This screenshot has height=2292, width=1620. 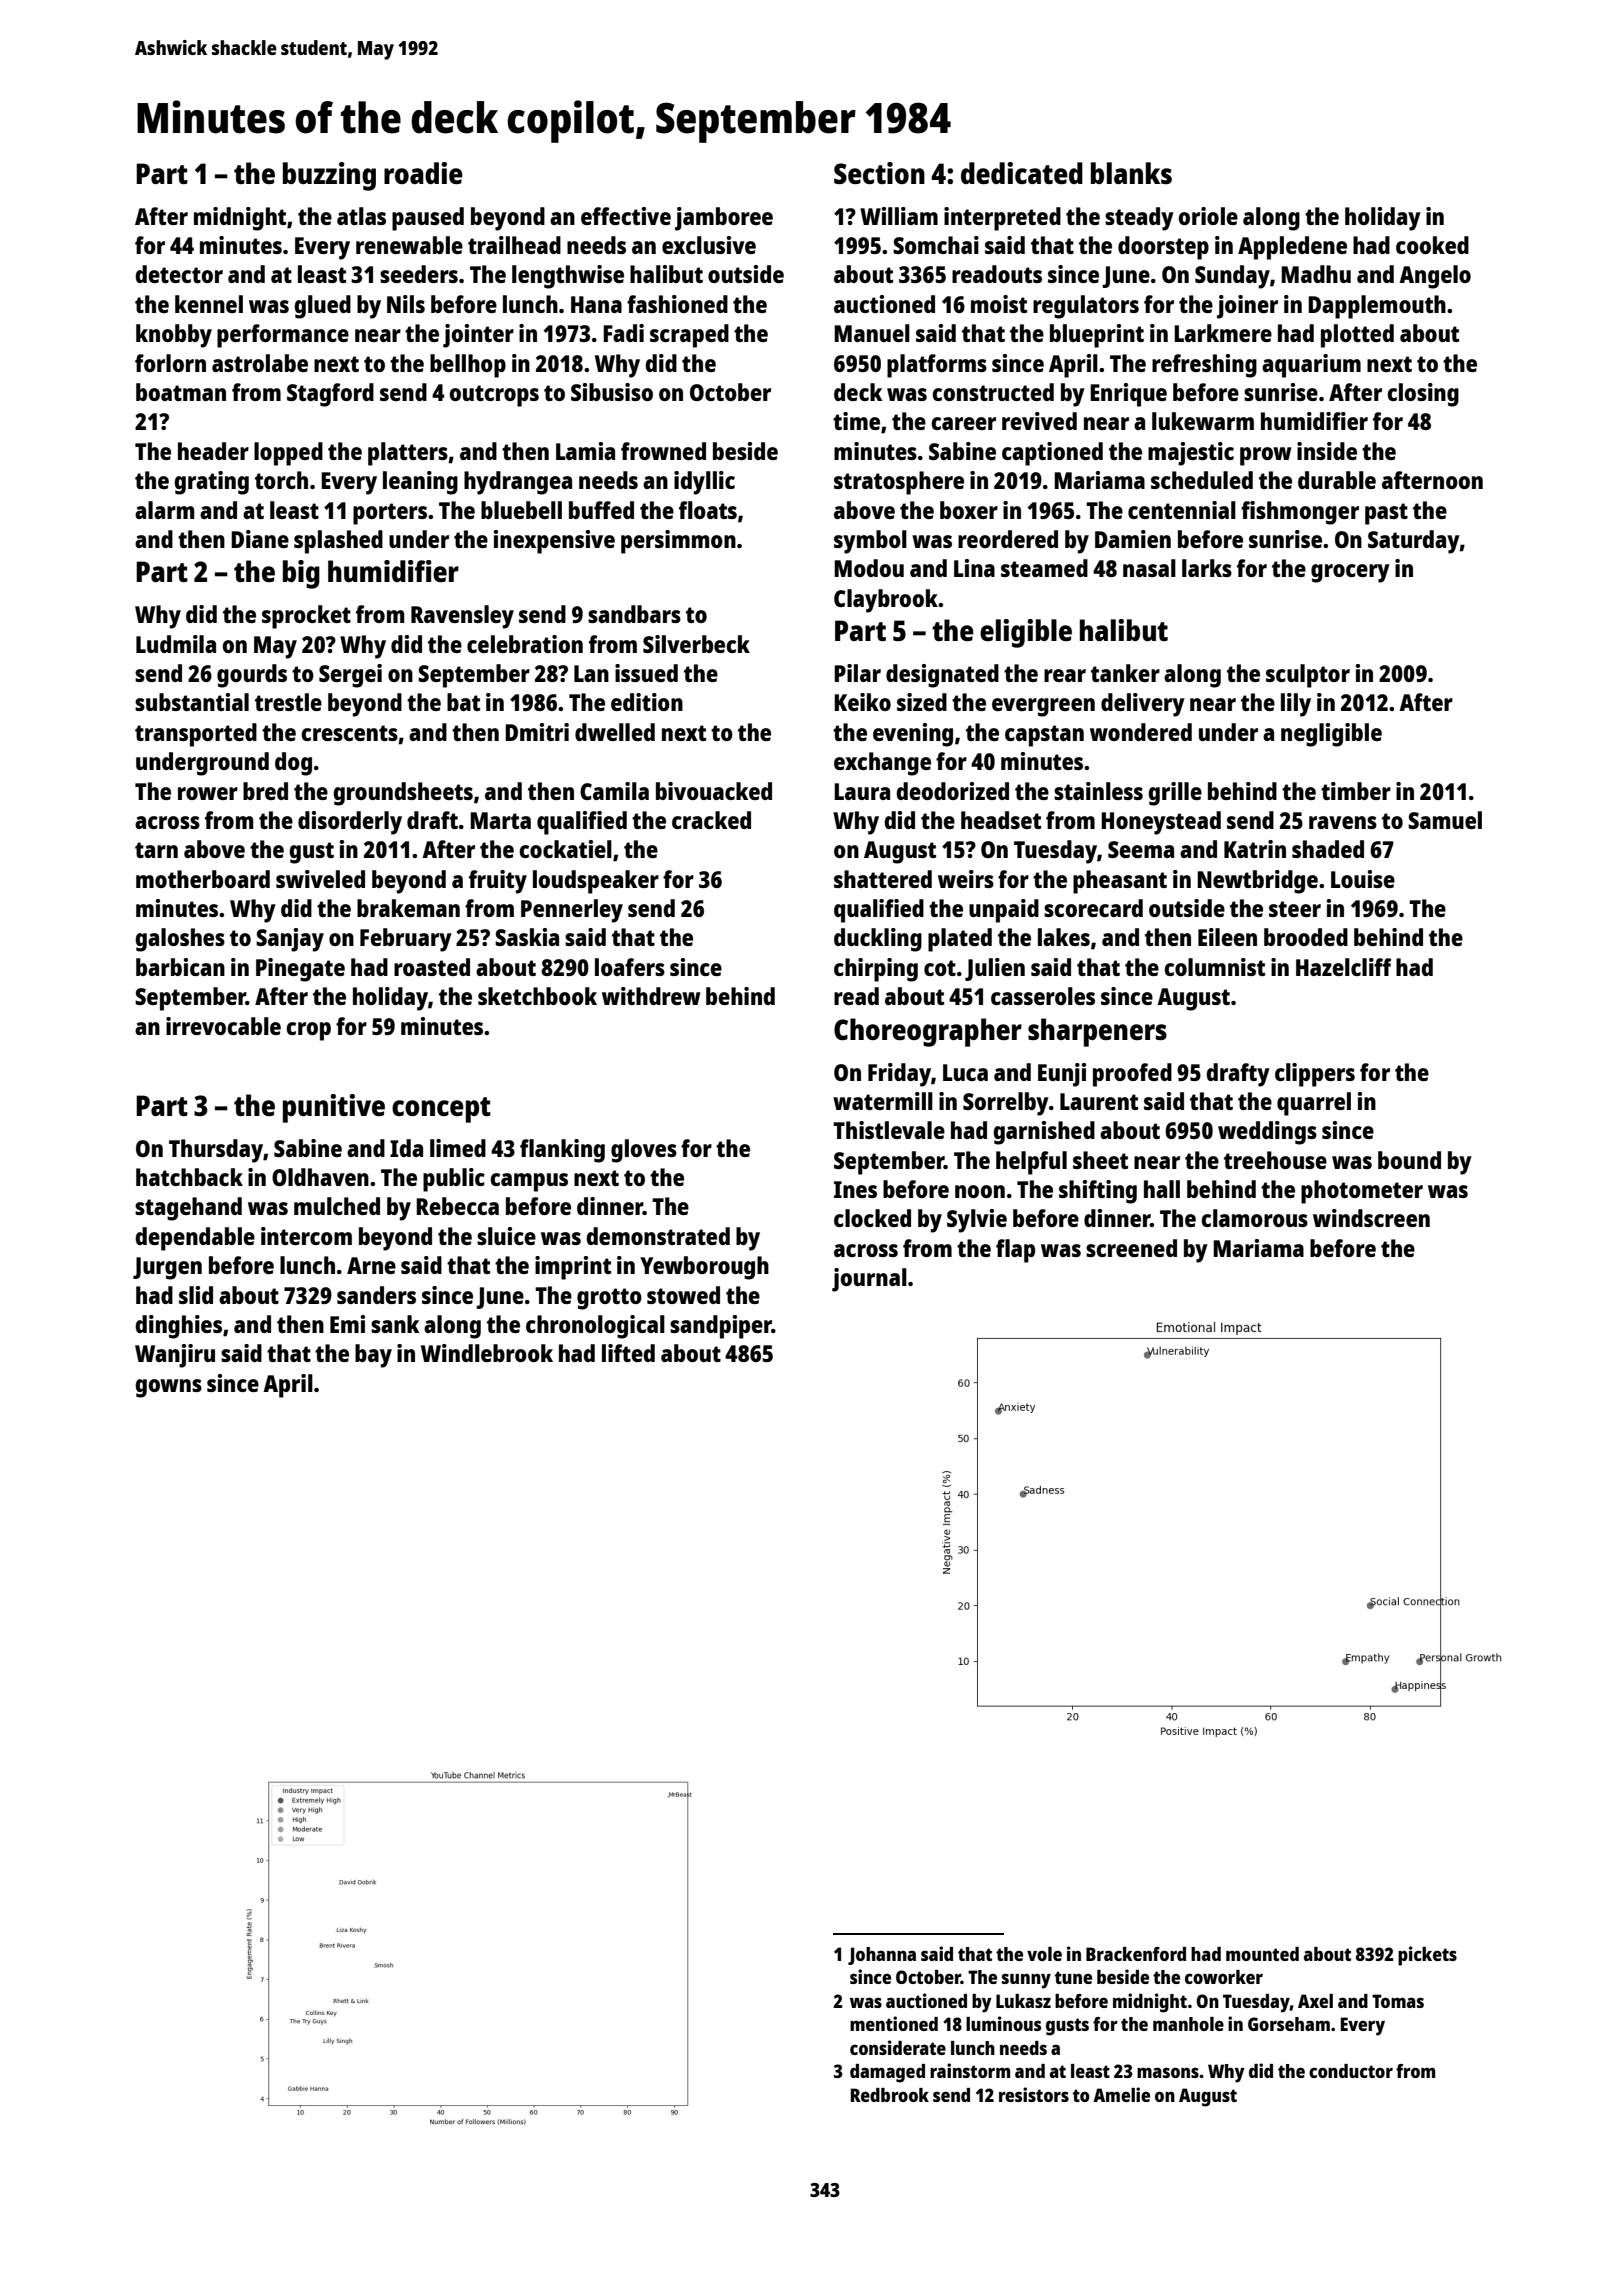 I want to click on damaged, so click(x=887, y=2073).
